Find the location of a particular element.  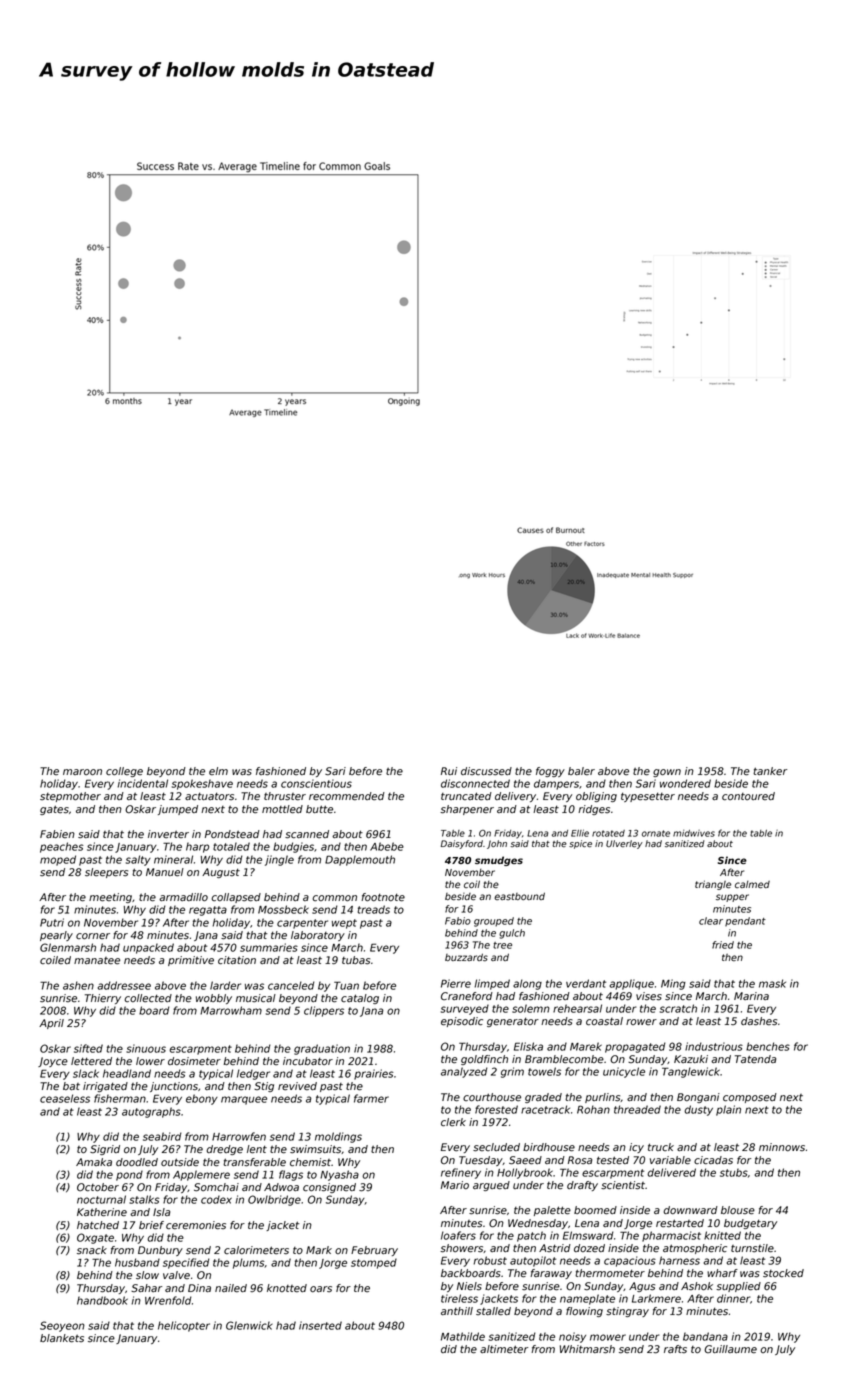

Joyce is located at coordinates (53, 1062).
